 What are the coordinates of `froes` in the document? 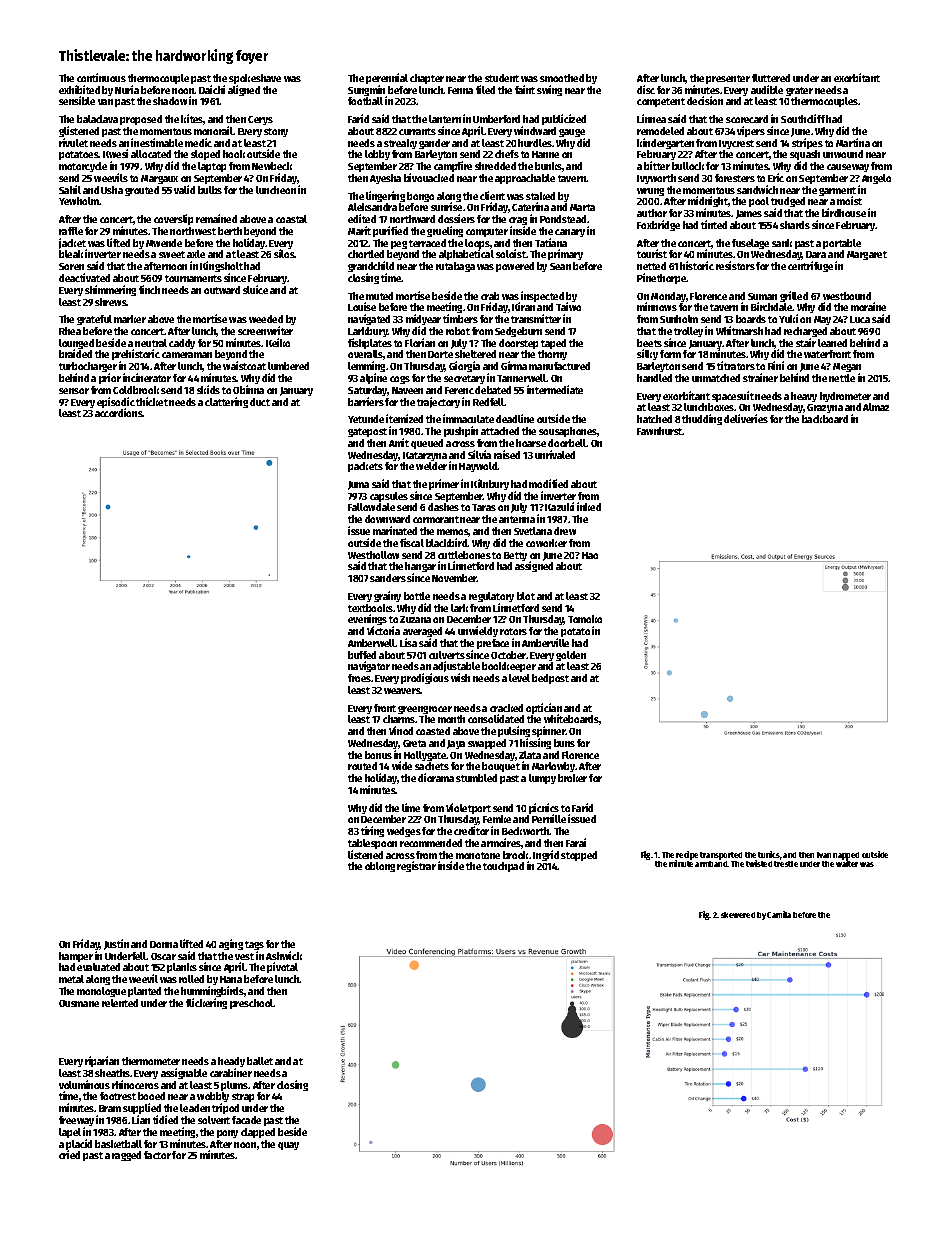 It's located at (359, 678).
